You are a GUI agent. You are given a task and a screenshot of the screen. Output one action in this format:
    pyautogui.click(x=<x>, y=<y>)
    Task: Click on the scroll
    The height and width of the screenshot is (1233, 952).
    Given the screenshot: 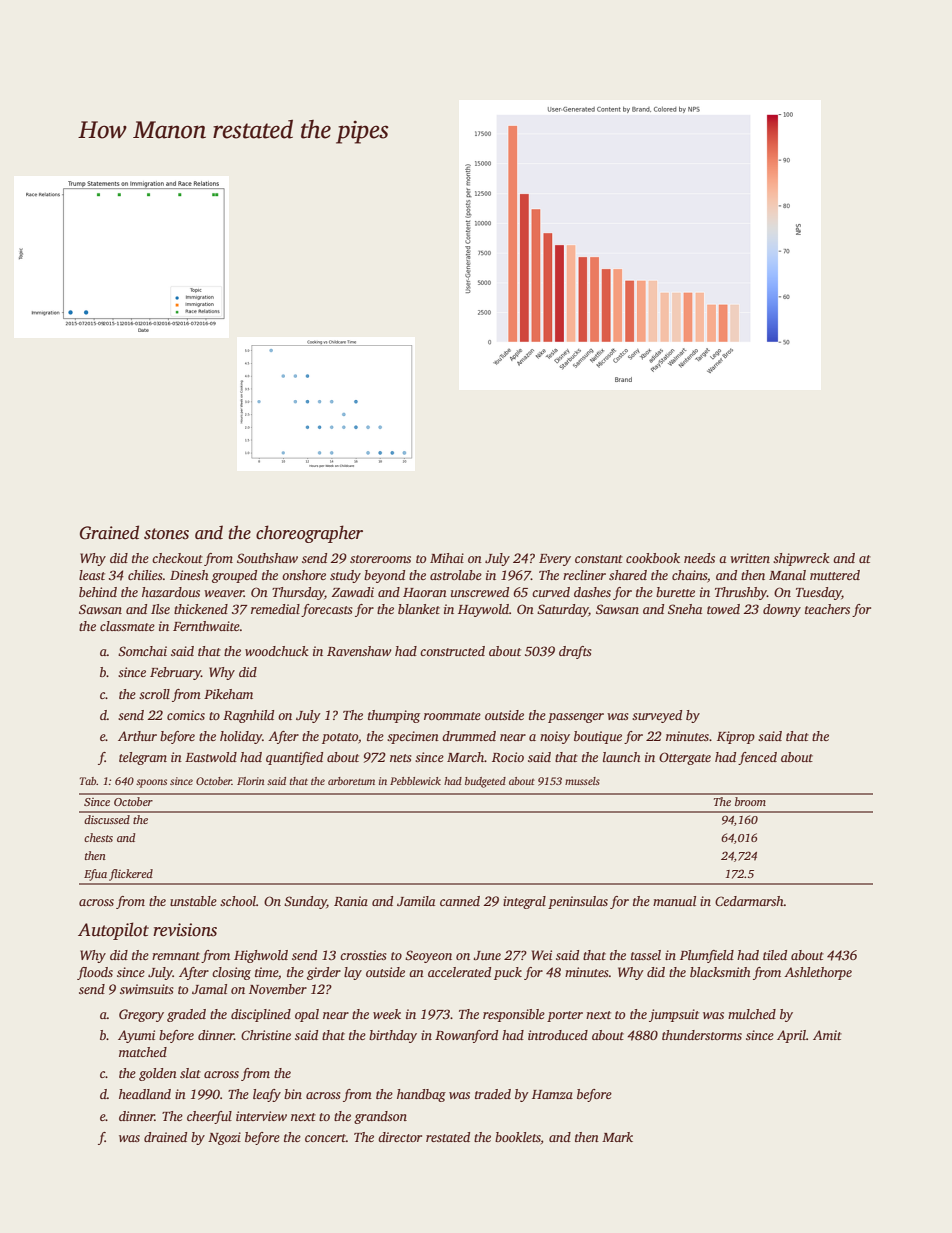 What is the action you would take?
    pyautogui.click(x=154, y=694)
